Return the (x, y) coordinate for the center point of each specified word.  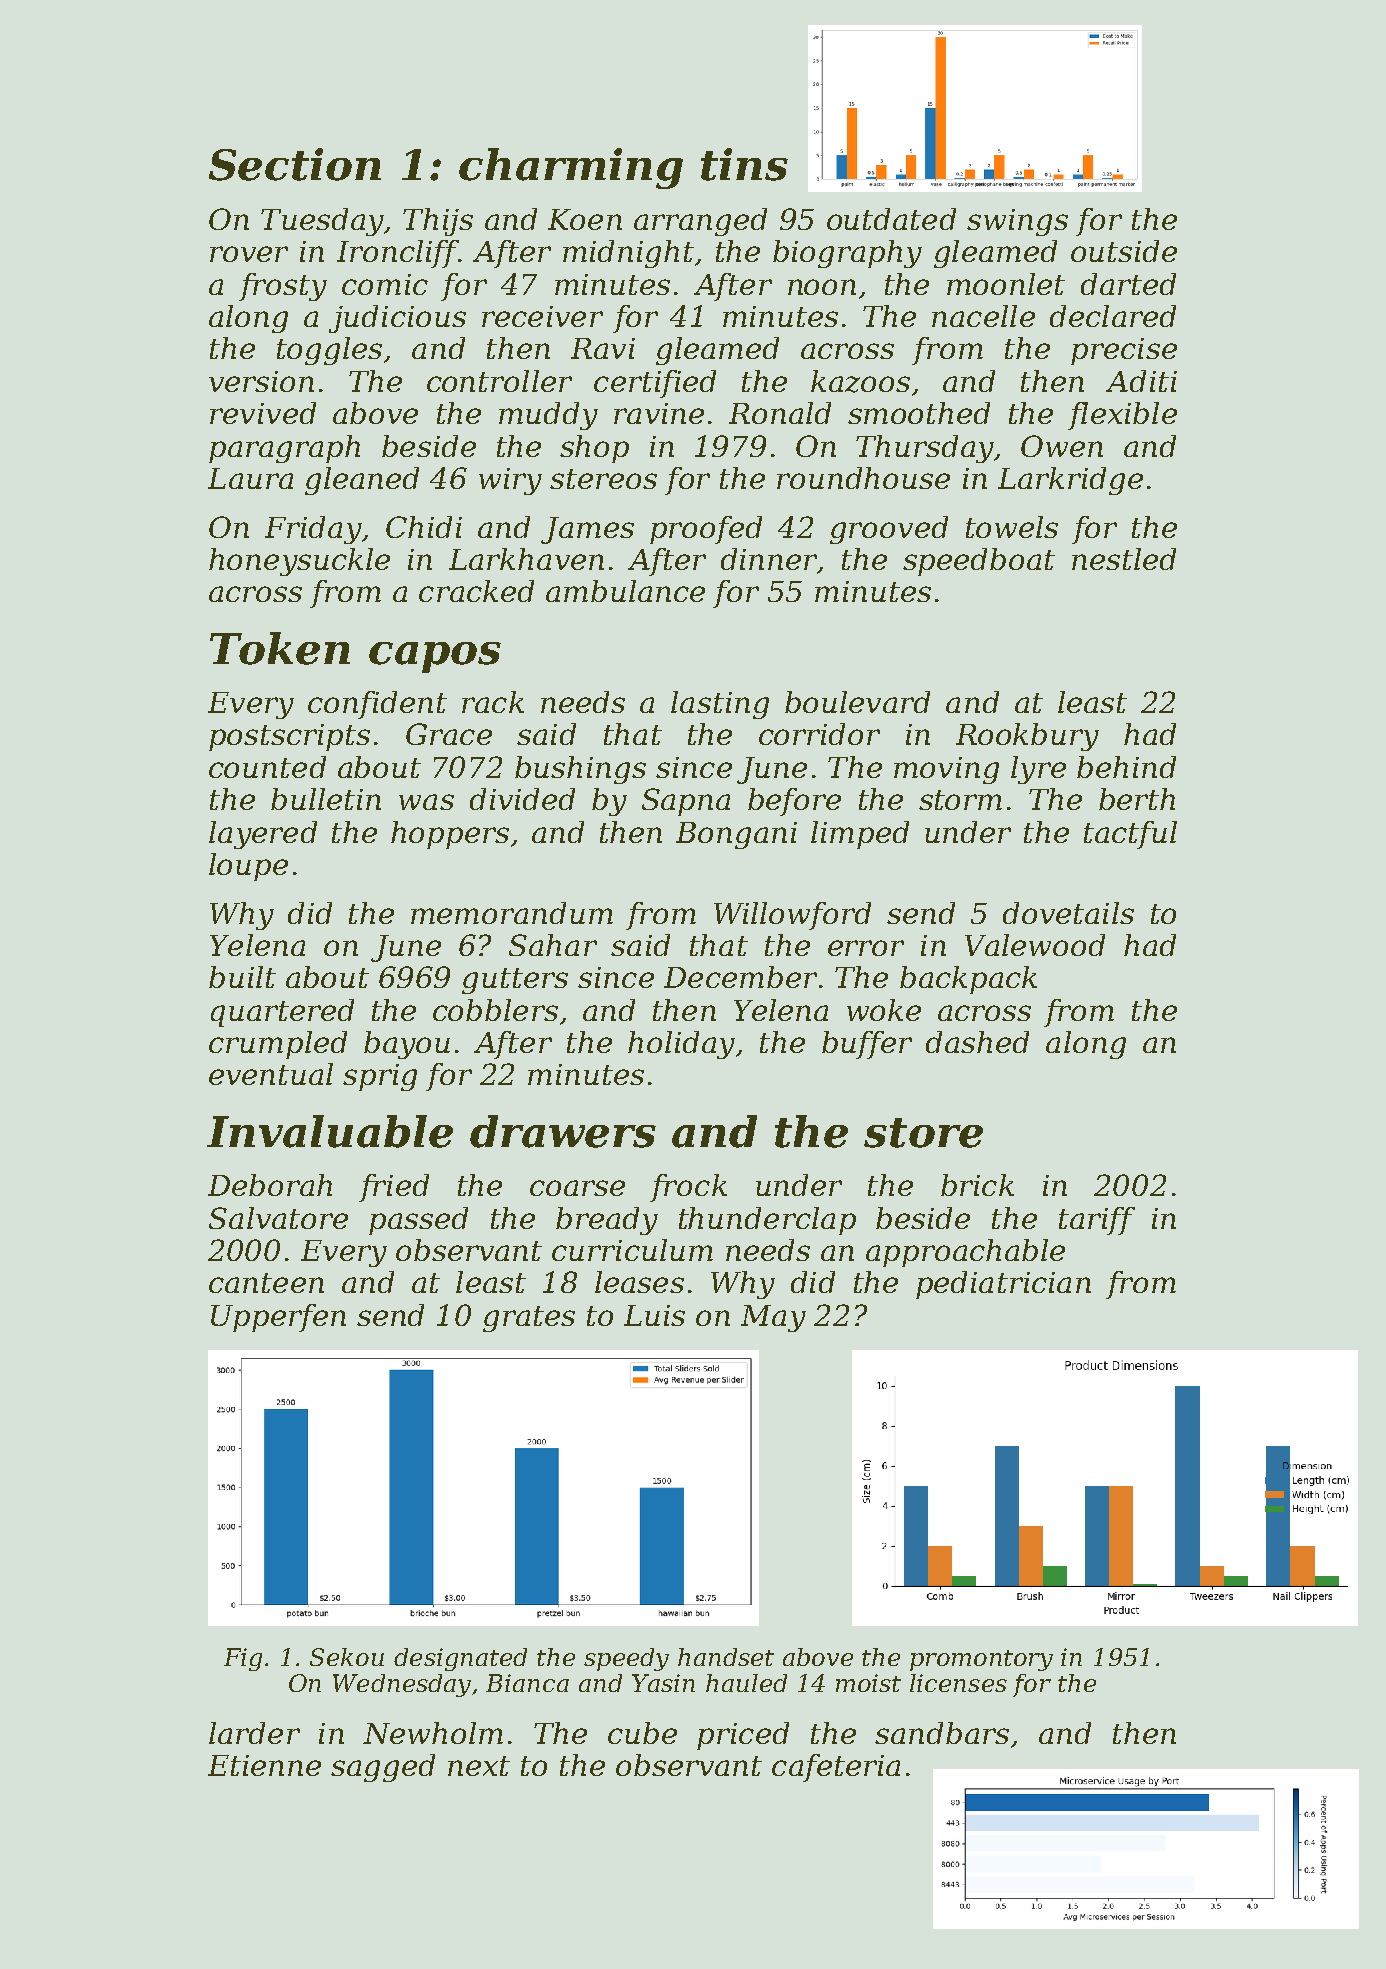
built (242, 977)
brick (977, 1185)
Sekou (347, 1657)
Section (295, 164)
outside (1124, 251)
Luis (654, 1315)
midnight (628, 254)
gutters (515, 981)
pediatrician (1003, 1285)
